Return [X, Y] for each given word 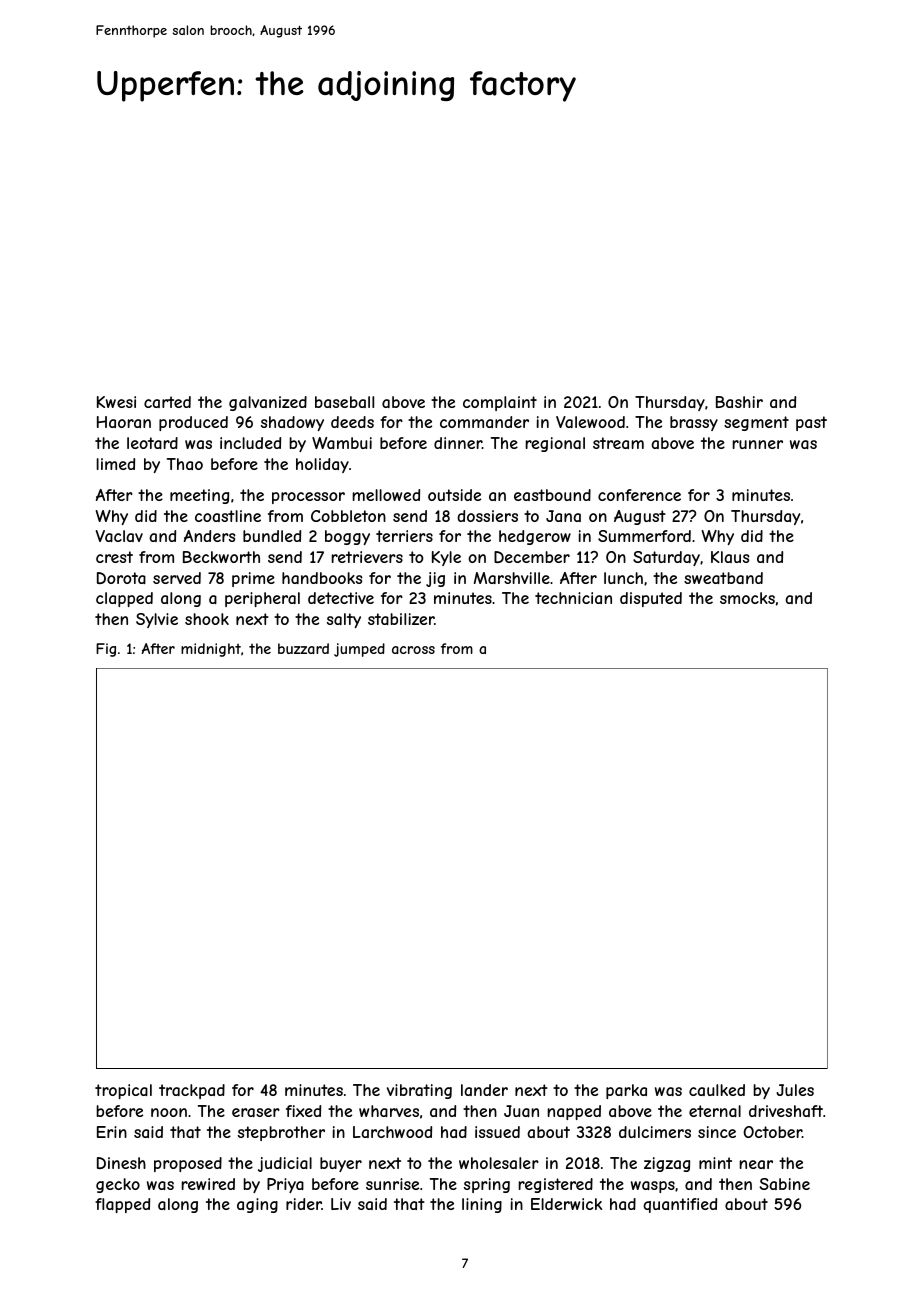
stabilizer [401, 619]
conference [639, 495]
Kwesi [116, 402]
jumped [359, 650]
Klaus [730, 557]
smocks [747, 598]
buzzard [303, 648]
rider [304, 1204]
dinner [458, 443]
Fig [106, 650]
